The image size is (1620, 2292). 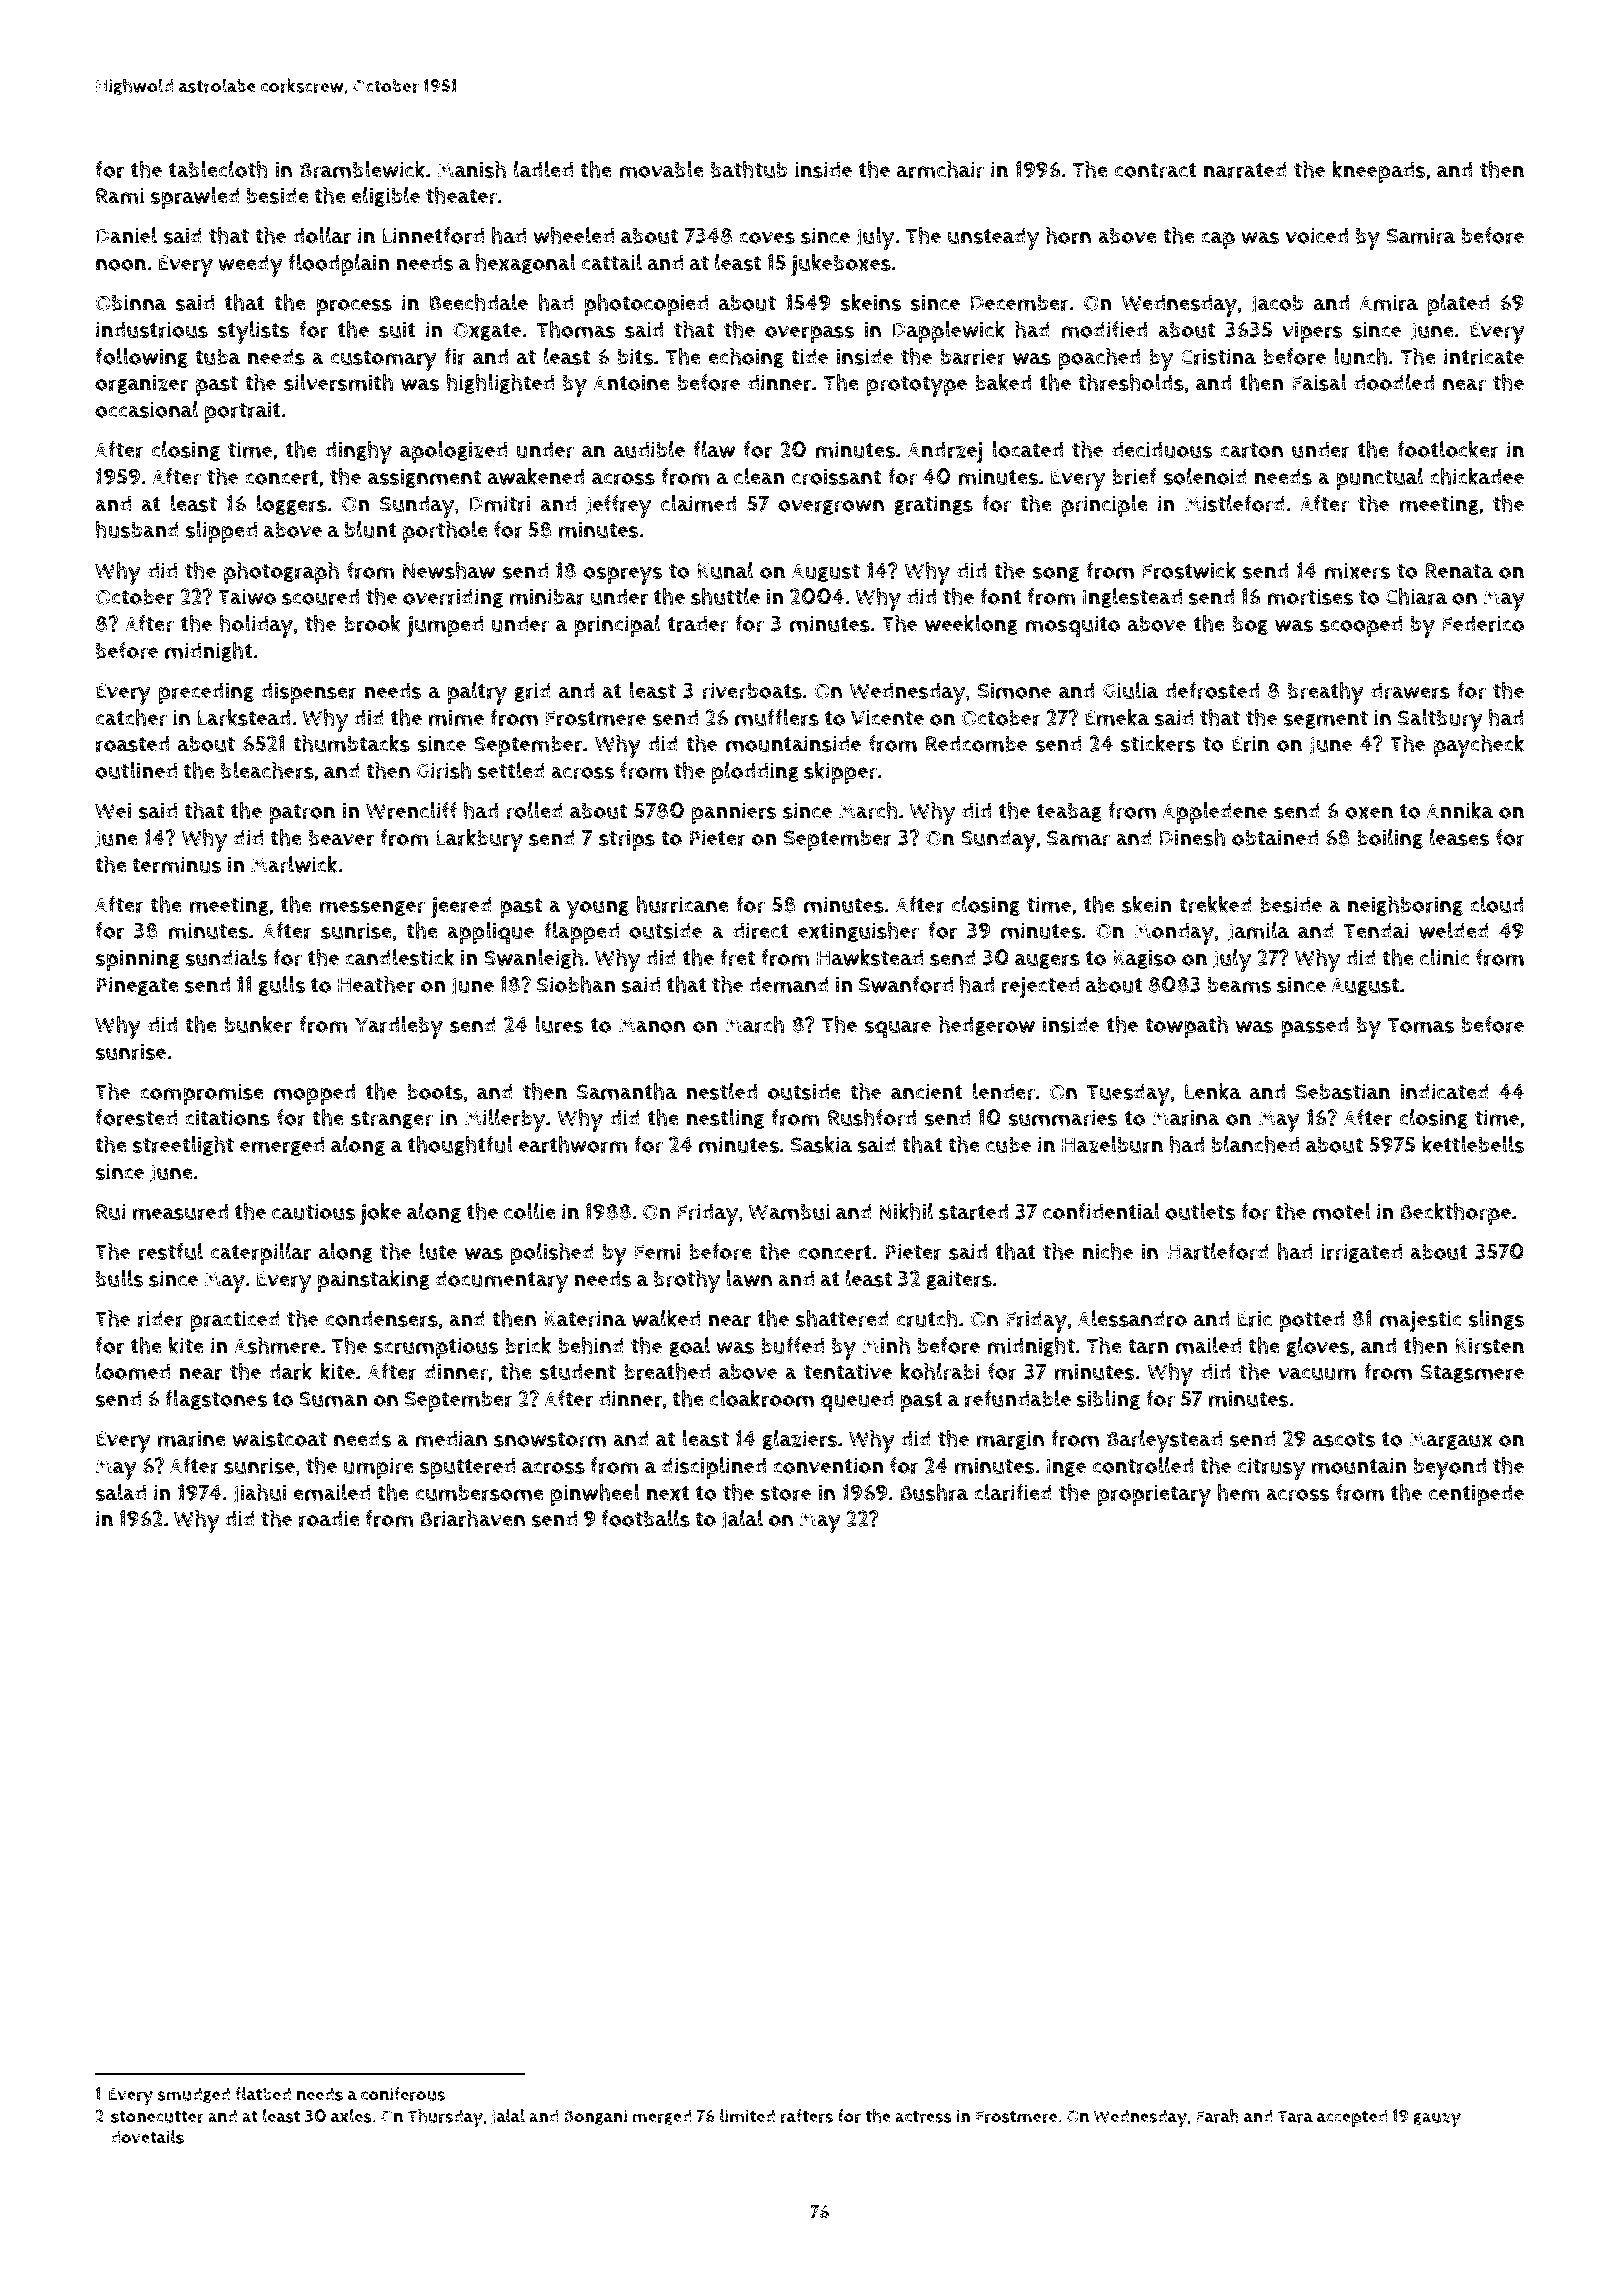 I want to click on actress, so click(x=923, y=2117).
